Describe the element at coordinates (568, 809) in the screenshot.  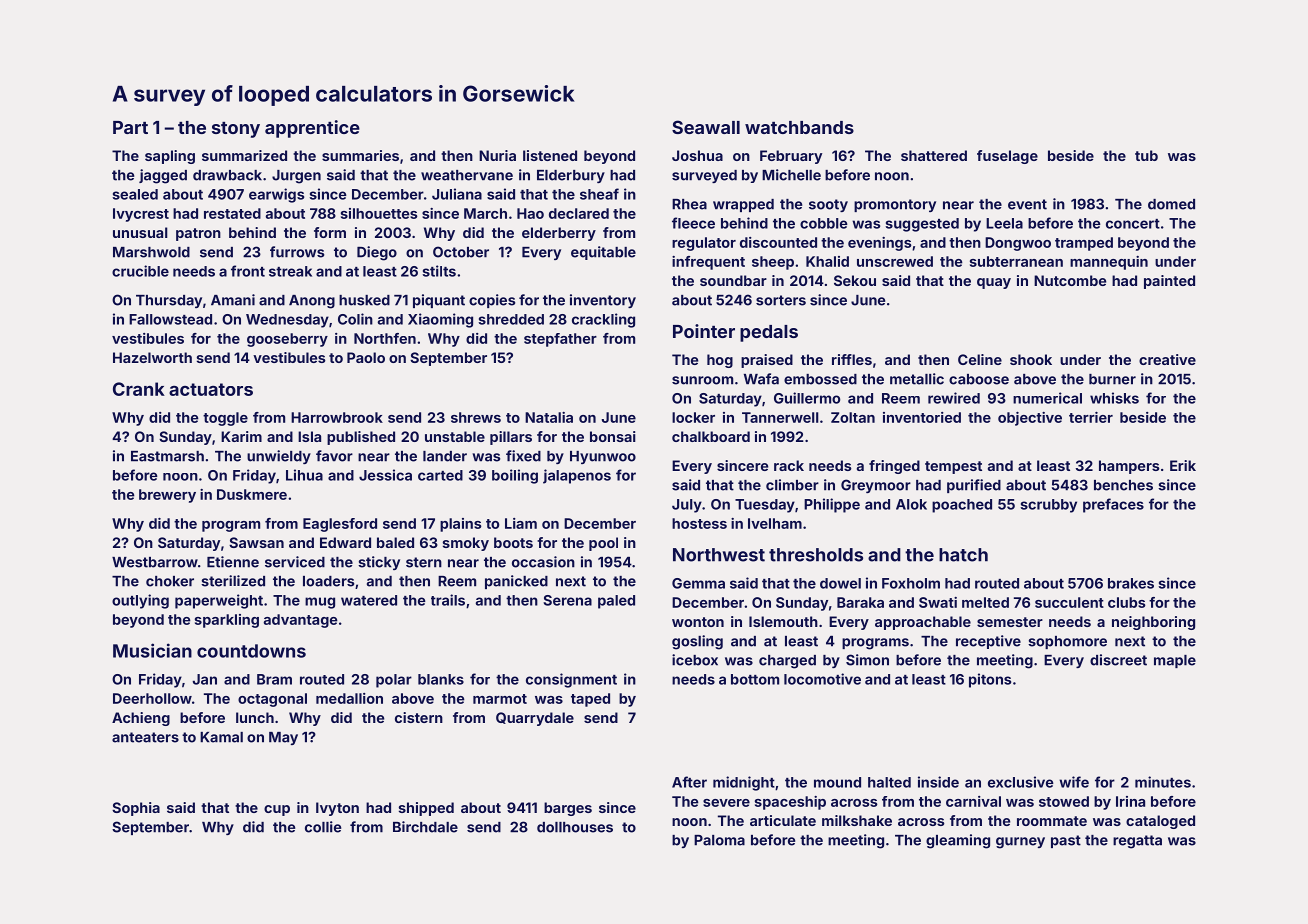
I see `barges` at that location.
